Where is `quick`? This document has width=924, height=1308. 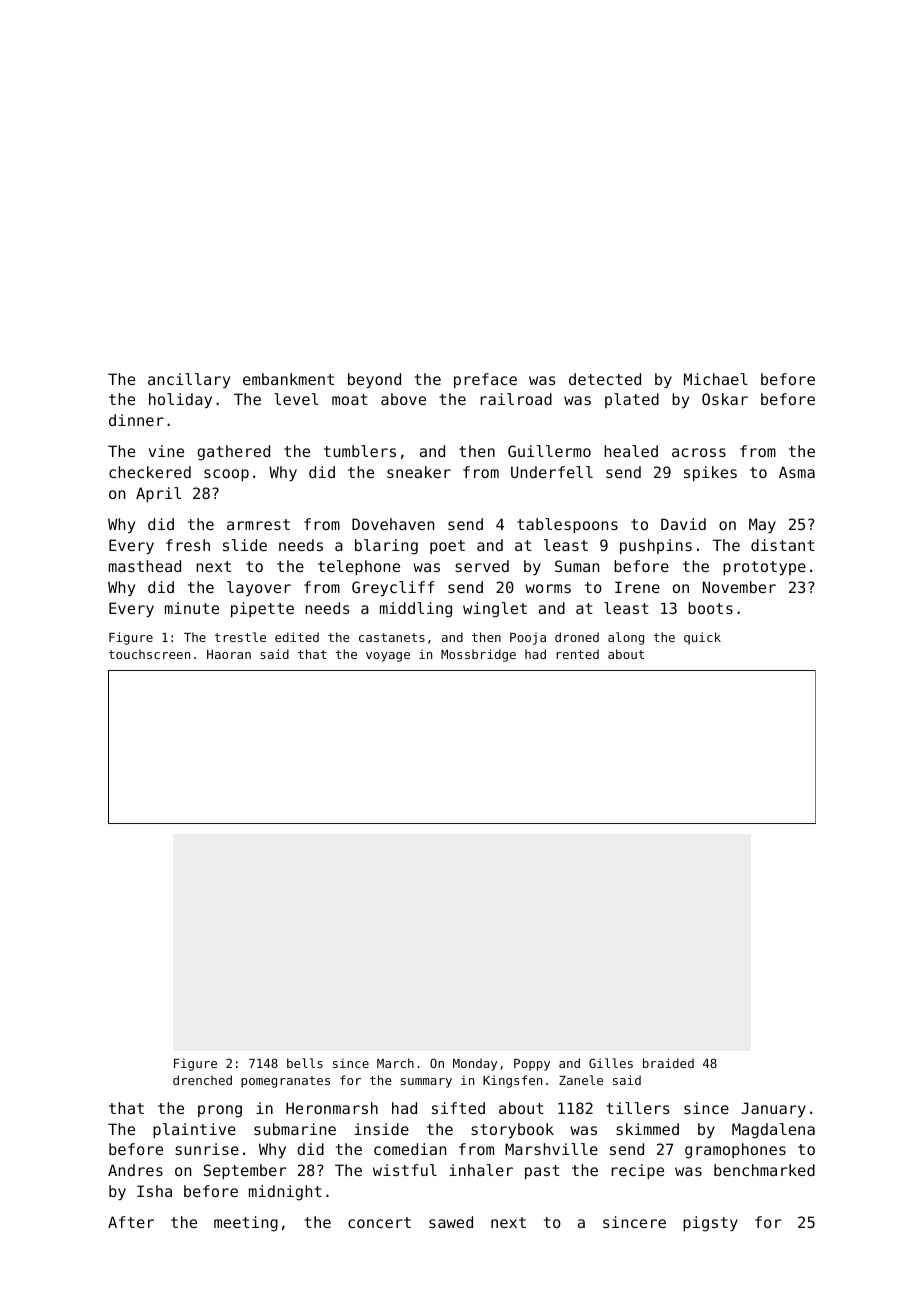 quick is located at coordinates (702, 638).
